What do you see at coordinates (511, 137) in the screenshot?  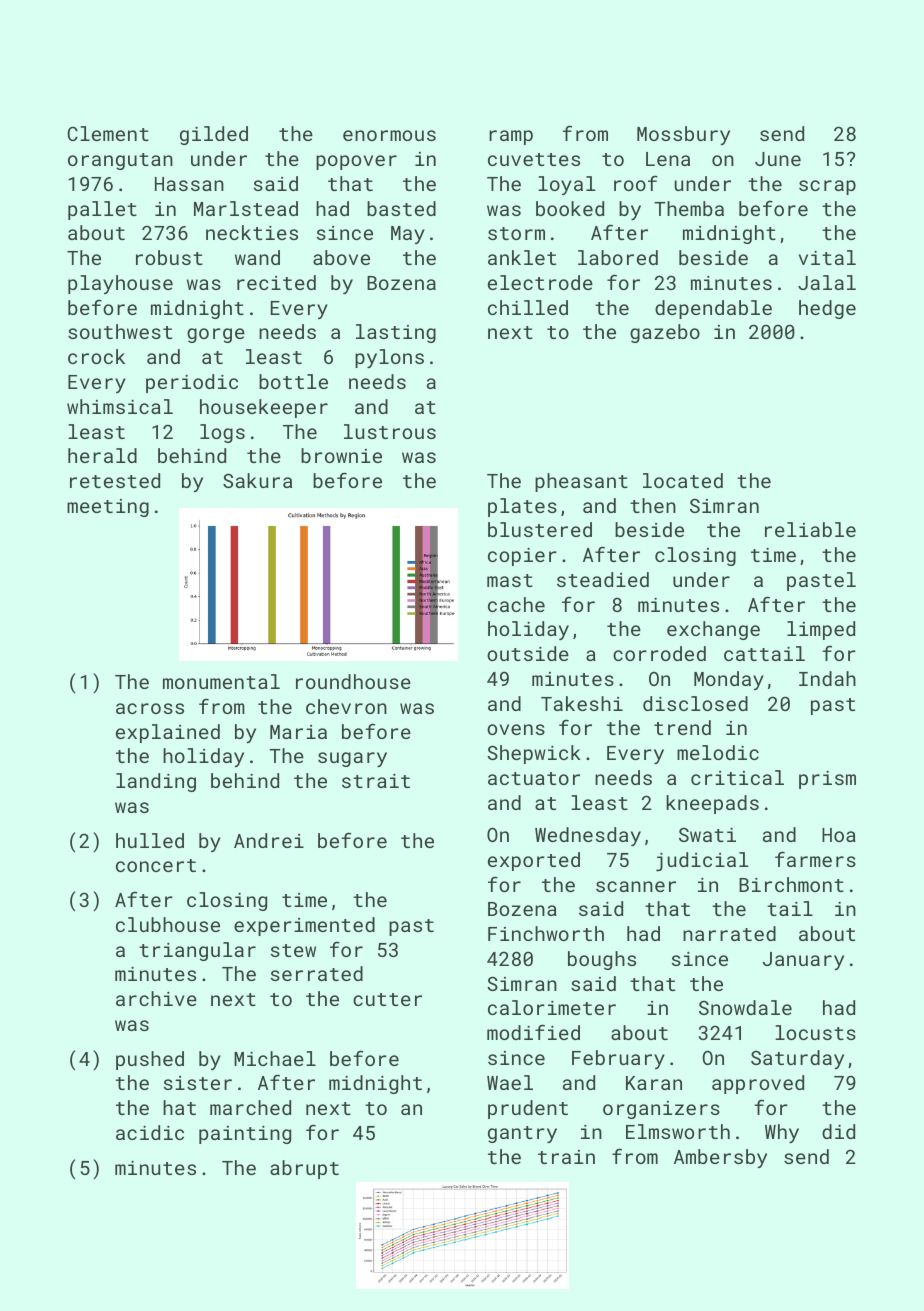 I see `ramp` at bounding box center [511, 137].
